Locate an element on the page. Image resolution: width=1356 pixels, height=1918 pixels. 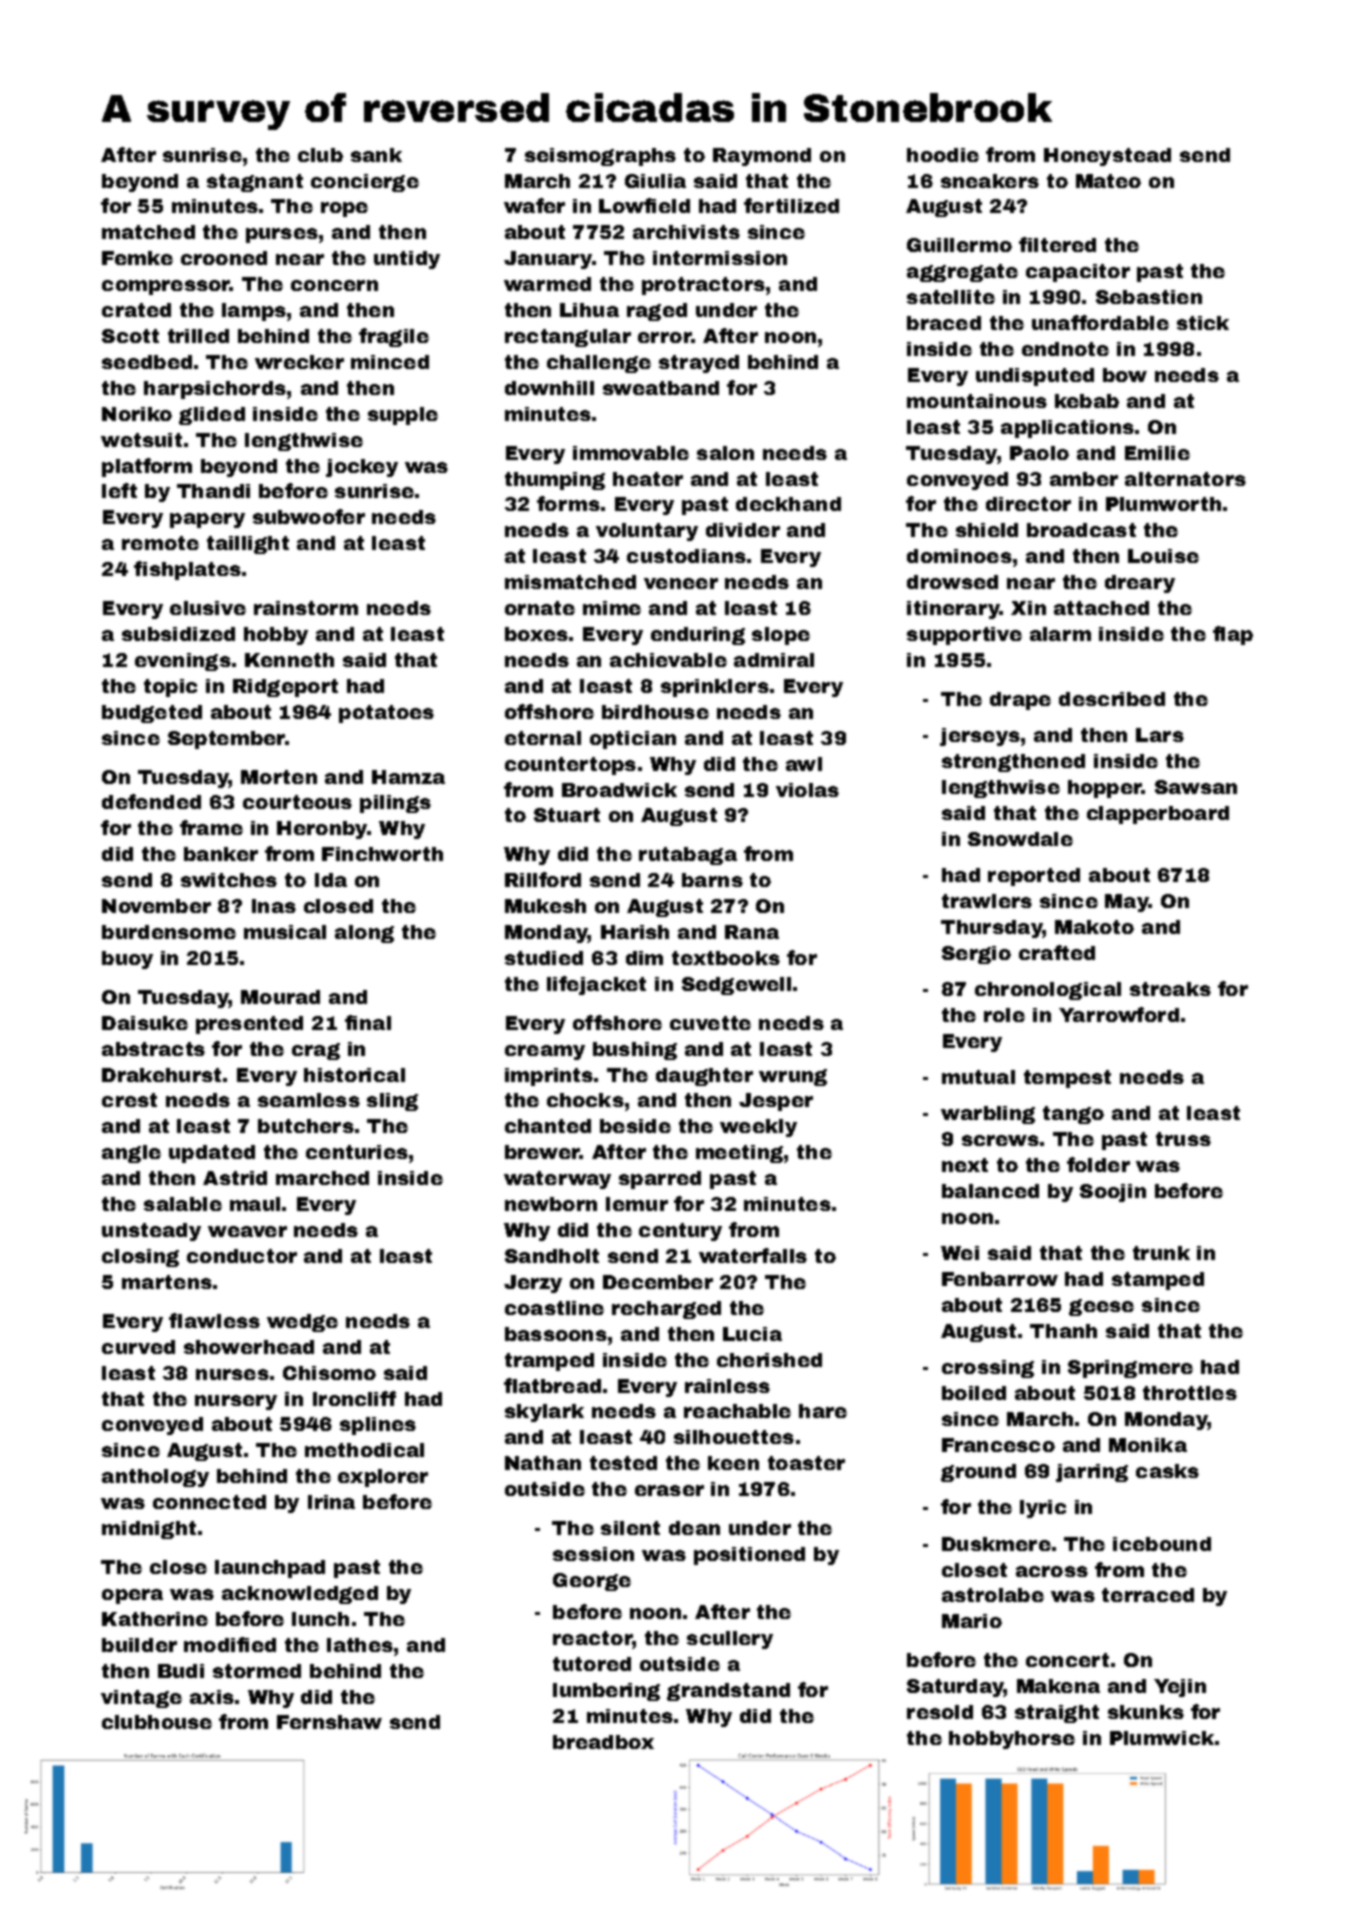
Honeystead is located at coordinates (1107, 157).
